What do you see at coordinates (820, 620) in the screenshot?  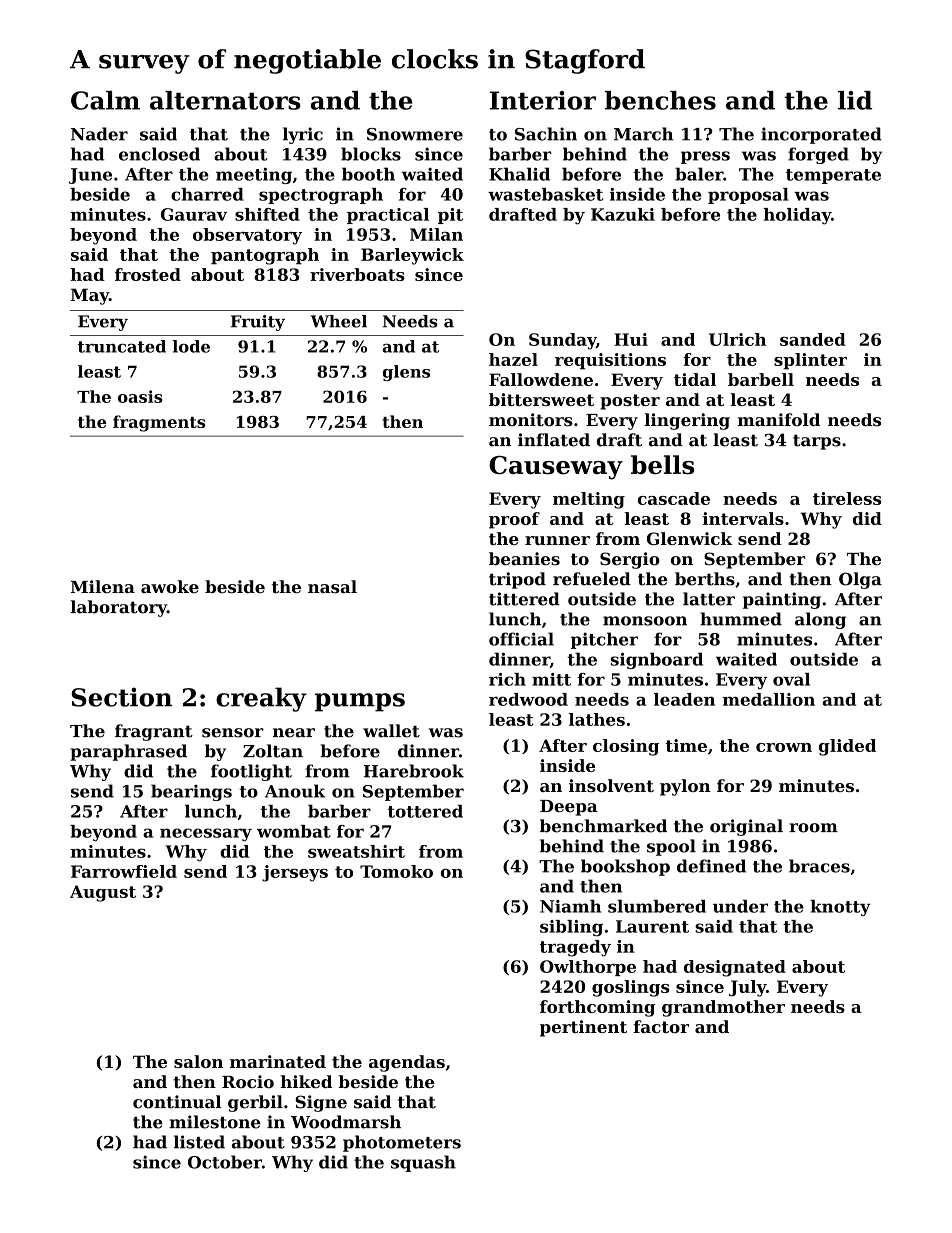 I see `along` at bounding box center [820, 620].
